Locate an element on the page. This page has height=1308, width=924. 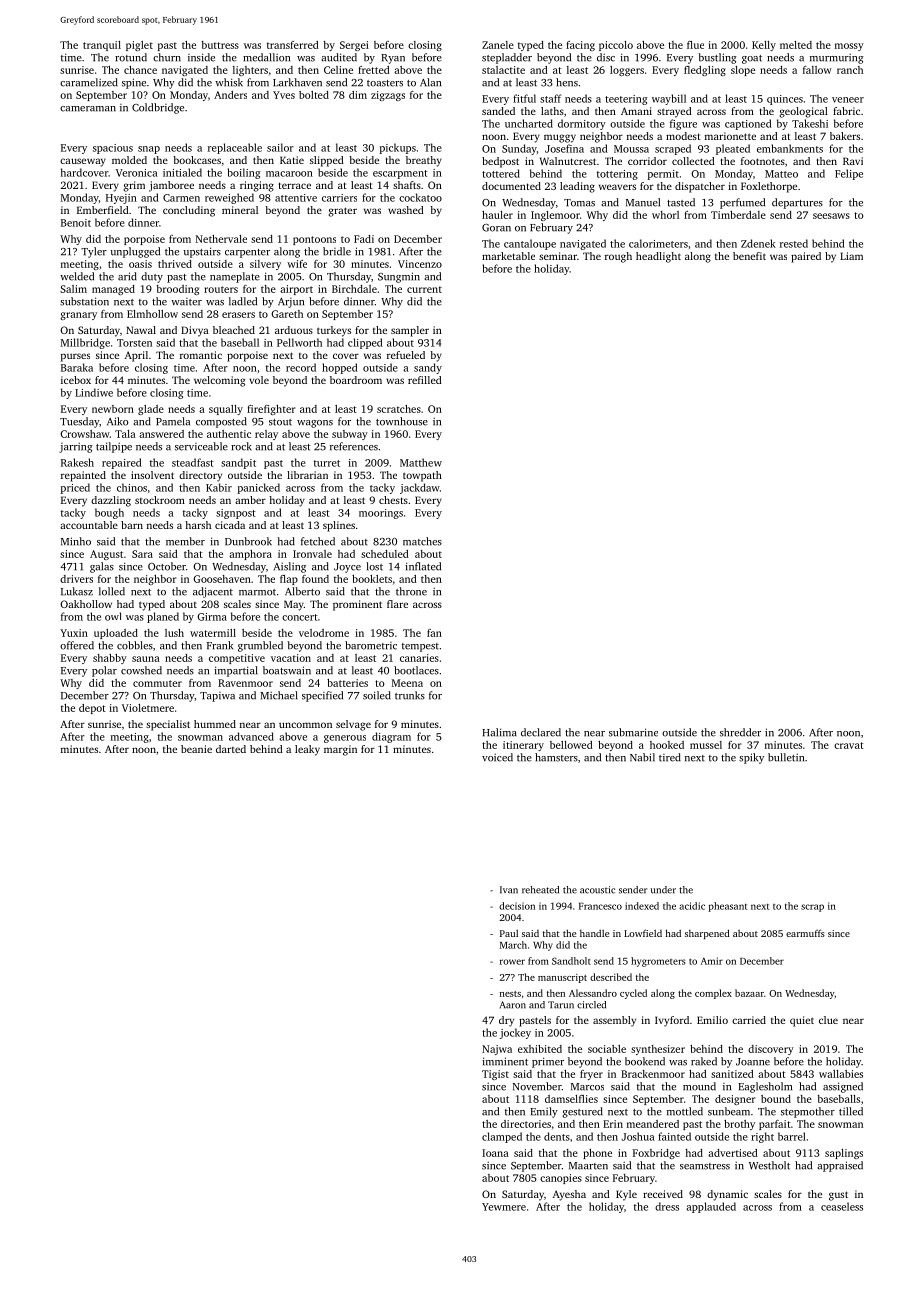
record is located at coordinates (301, 367).
